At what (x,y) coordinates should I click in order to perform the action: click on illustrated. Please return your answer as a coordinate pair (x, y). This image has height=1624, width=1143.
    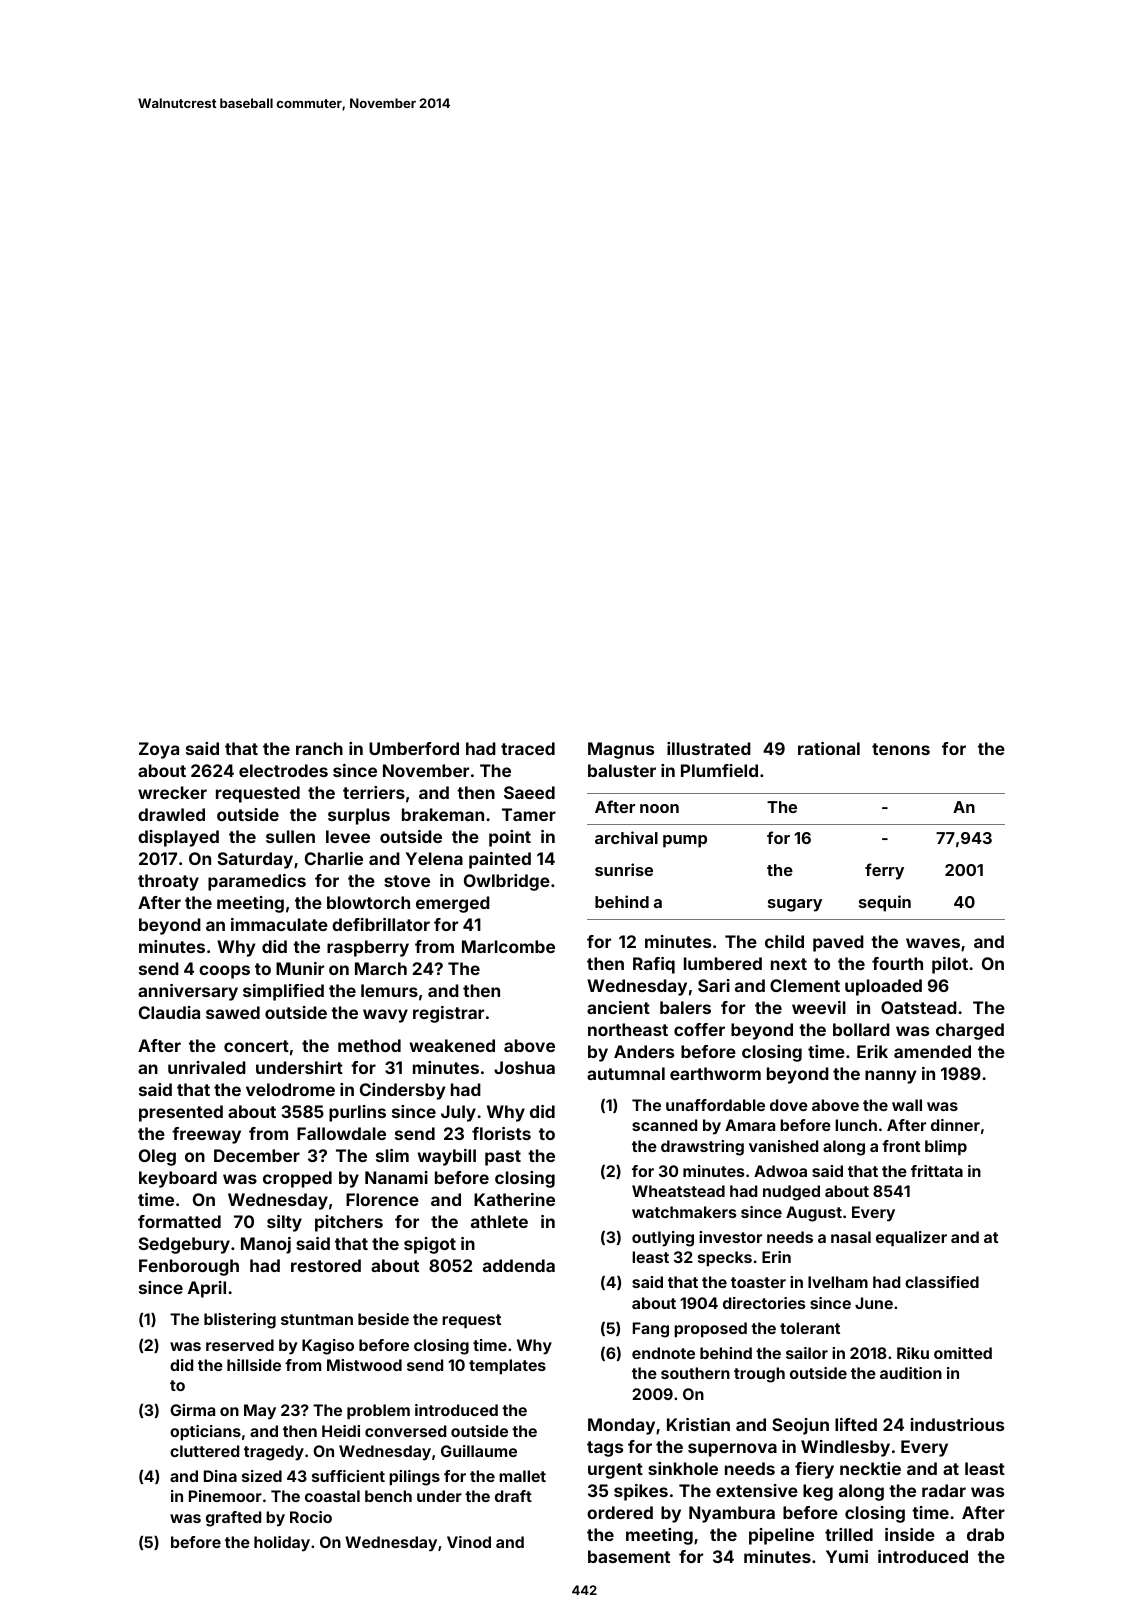
    Looking at the image, I should click on (709, 748).
